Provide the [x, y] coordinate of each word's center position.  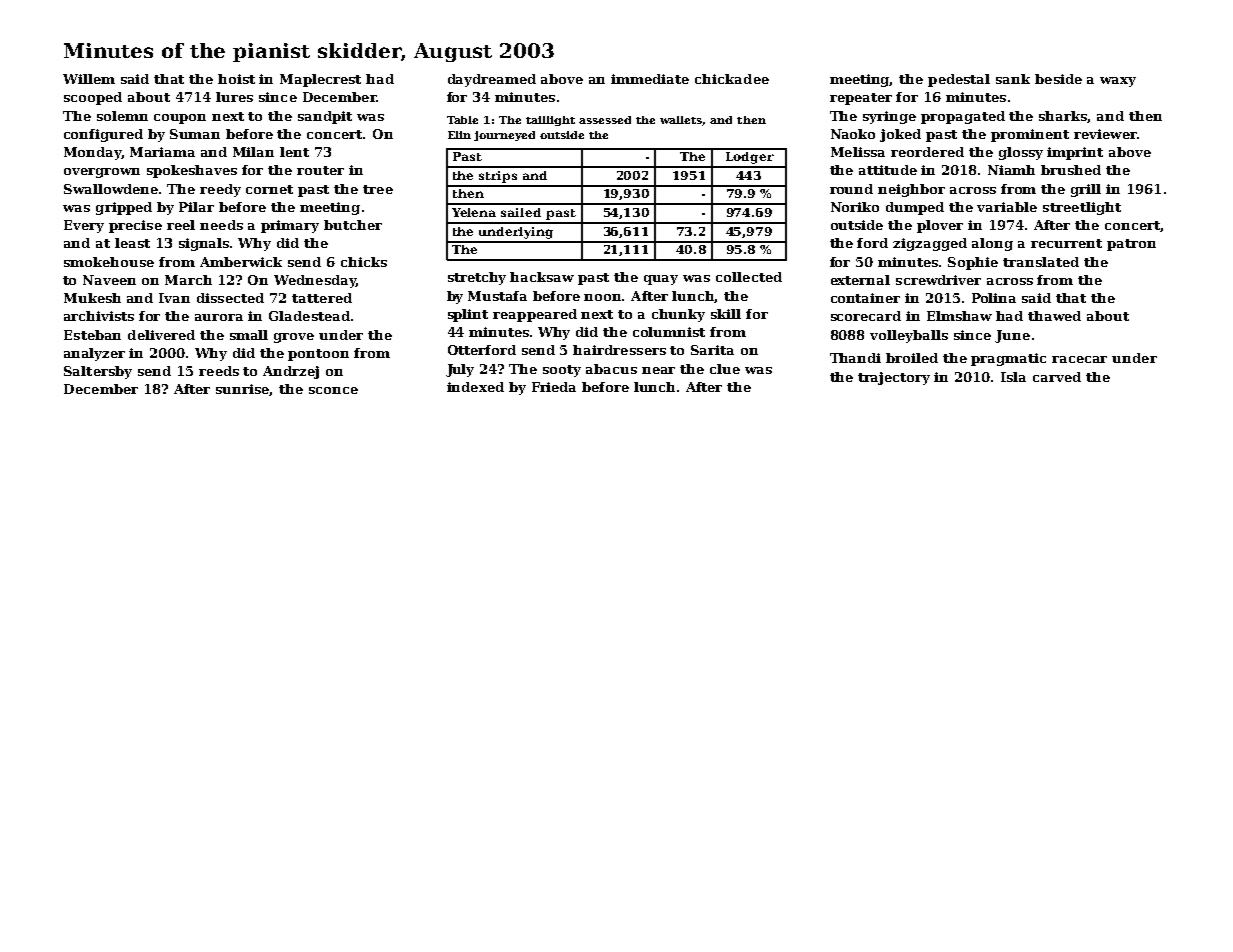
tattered [322, 298]
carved [1057, 377]
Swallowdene [111, 189]
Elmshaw [959, 316]
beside [1058, 79]
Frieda [554, 387]
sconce [333, 390]
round [851, 189]
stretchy [477, 278]
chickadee [732, 79]
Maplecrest [320, 80]
